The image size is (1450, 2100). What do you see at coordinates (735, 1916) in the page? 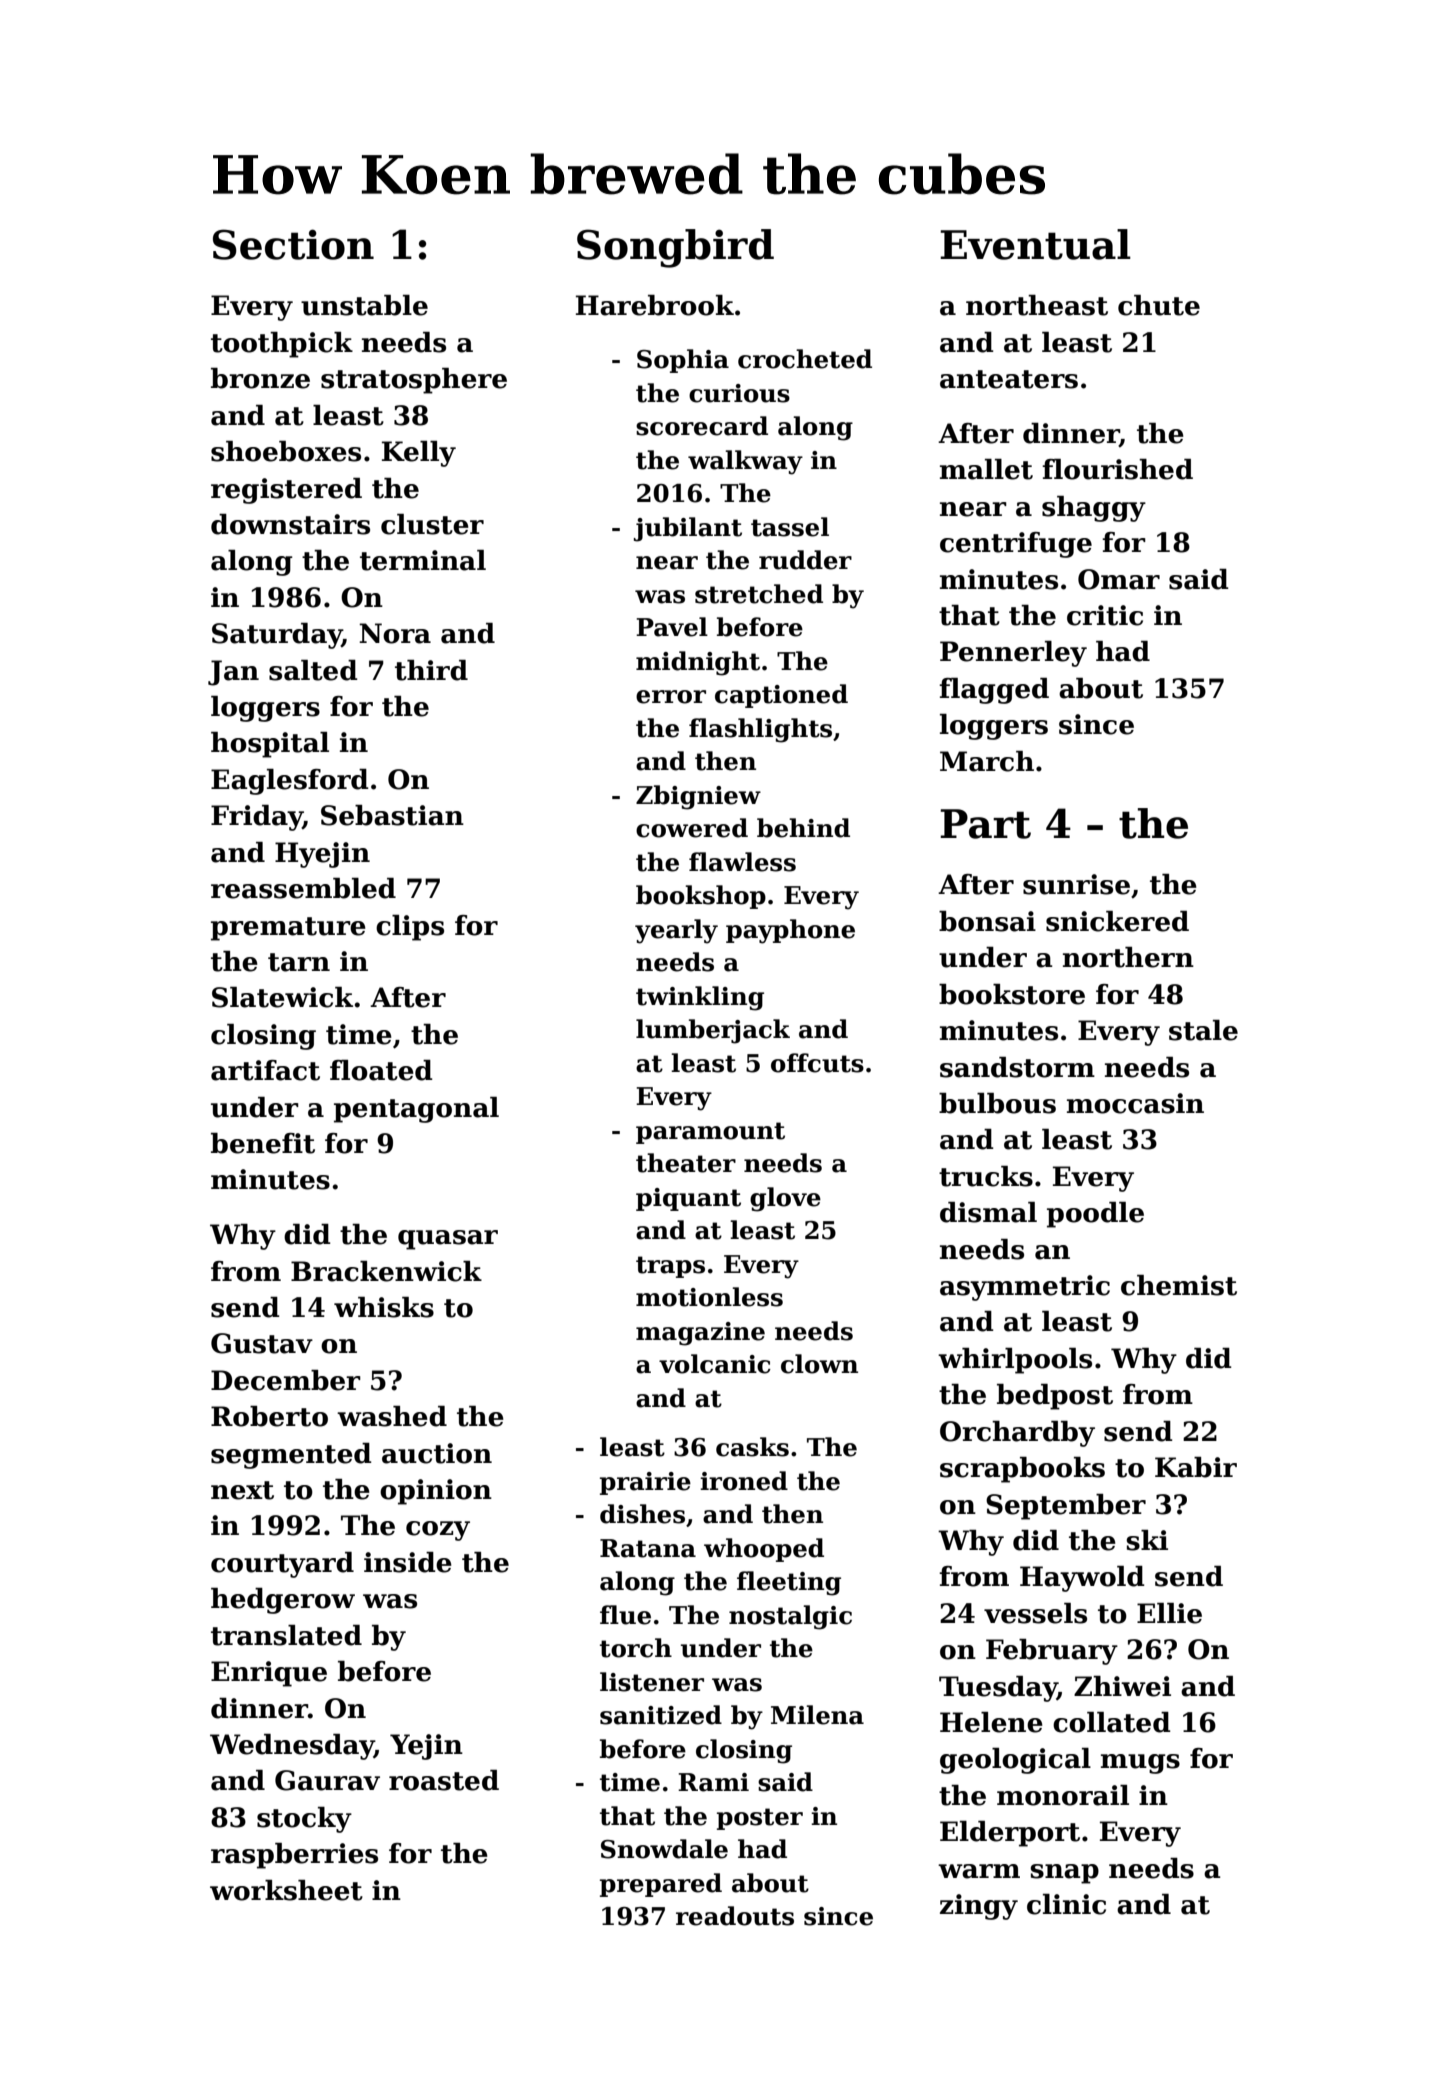
I see `readouts` at bounding box center [735, 1916].
